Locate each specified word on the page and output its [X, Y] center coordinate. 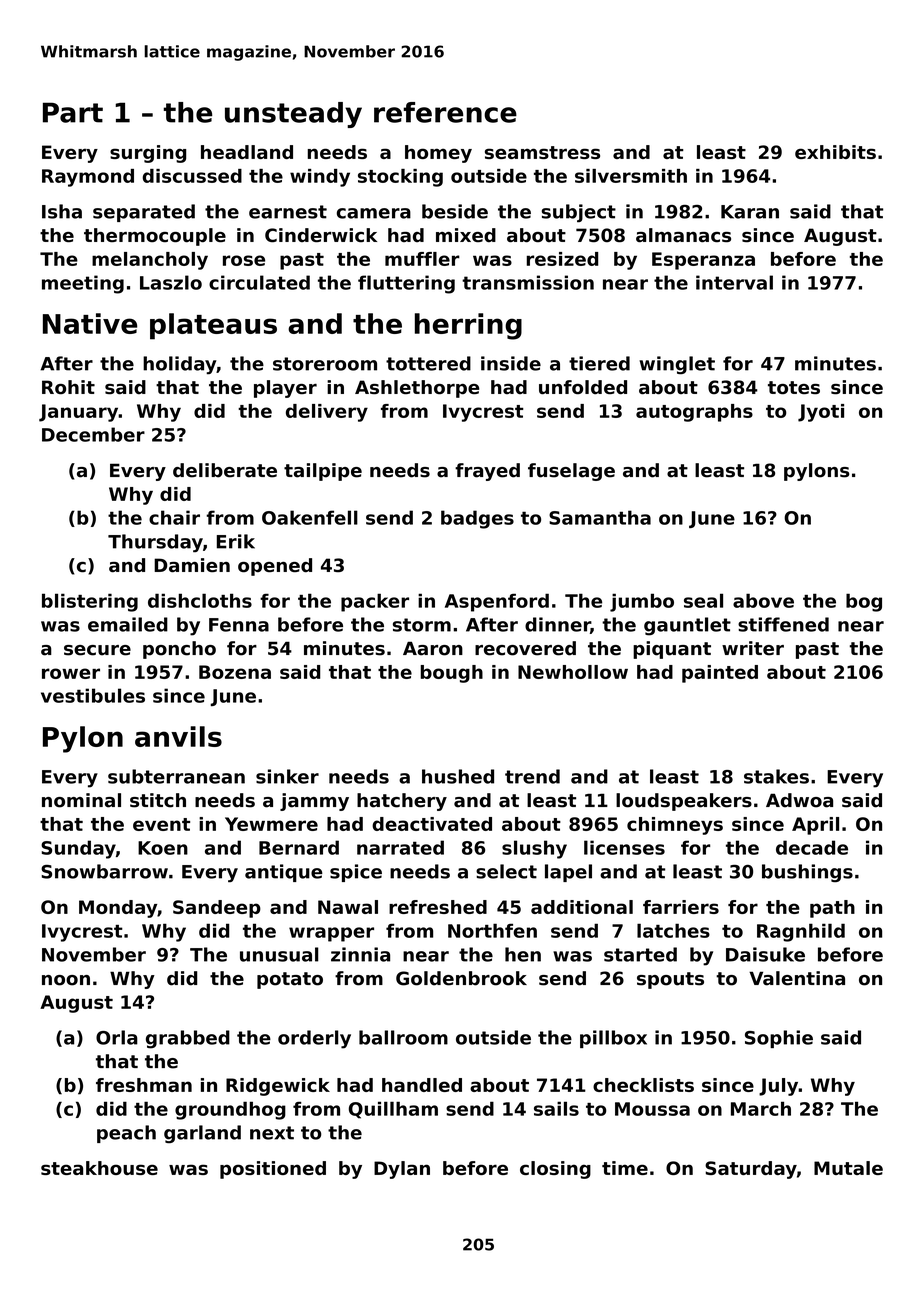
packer [375, 602]
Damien [192, 565]
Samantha [600, 517]
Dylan [402, 1170]
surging [148, 154]
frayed [487, 472]
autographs [694, 413]
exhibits [835, 152]
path [832, 909]
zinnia [360, 954]
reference [445, 112]
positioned [273, 1170]
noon [66, 980]
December [93, 434]
